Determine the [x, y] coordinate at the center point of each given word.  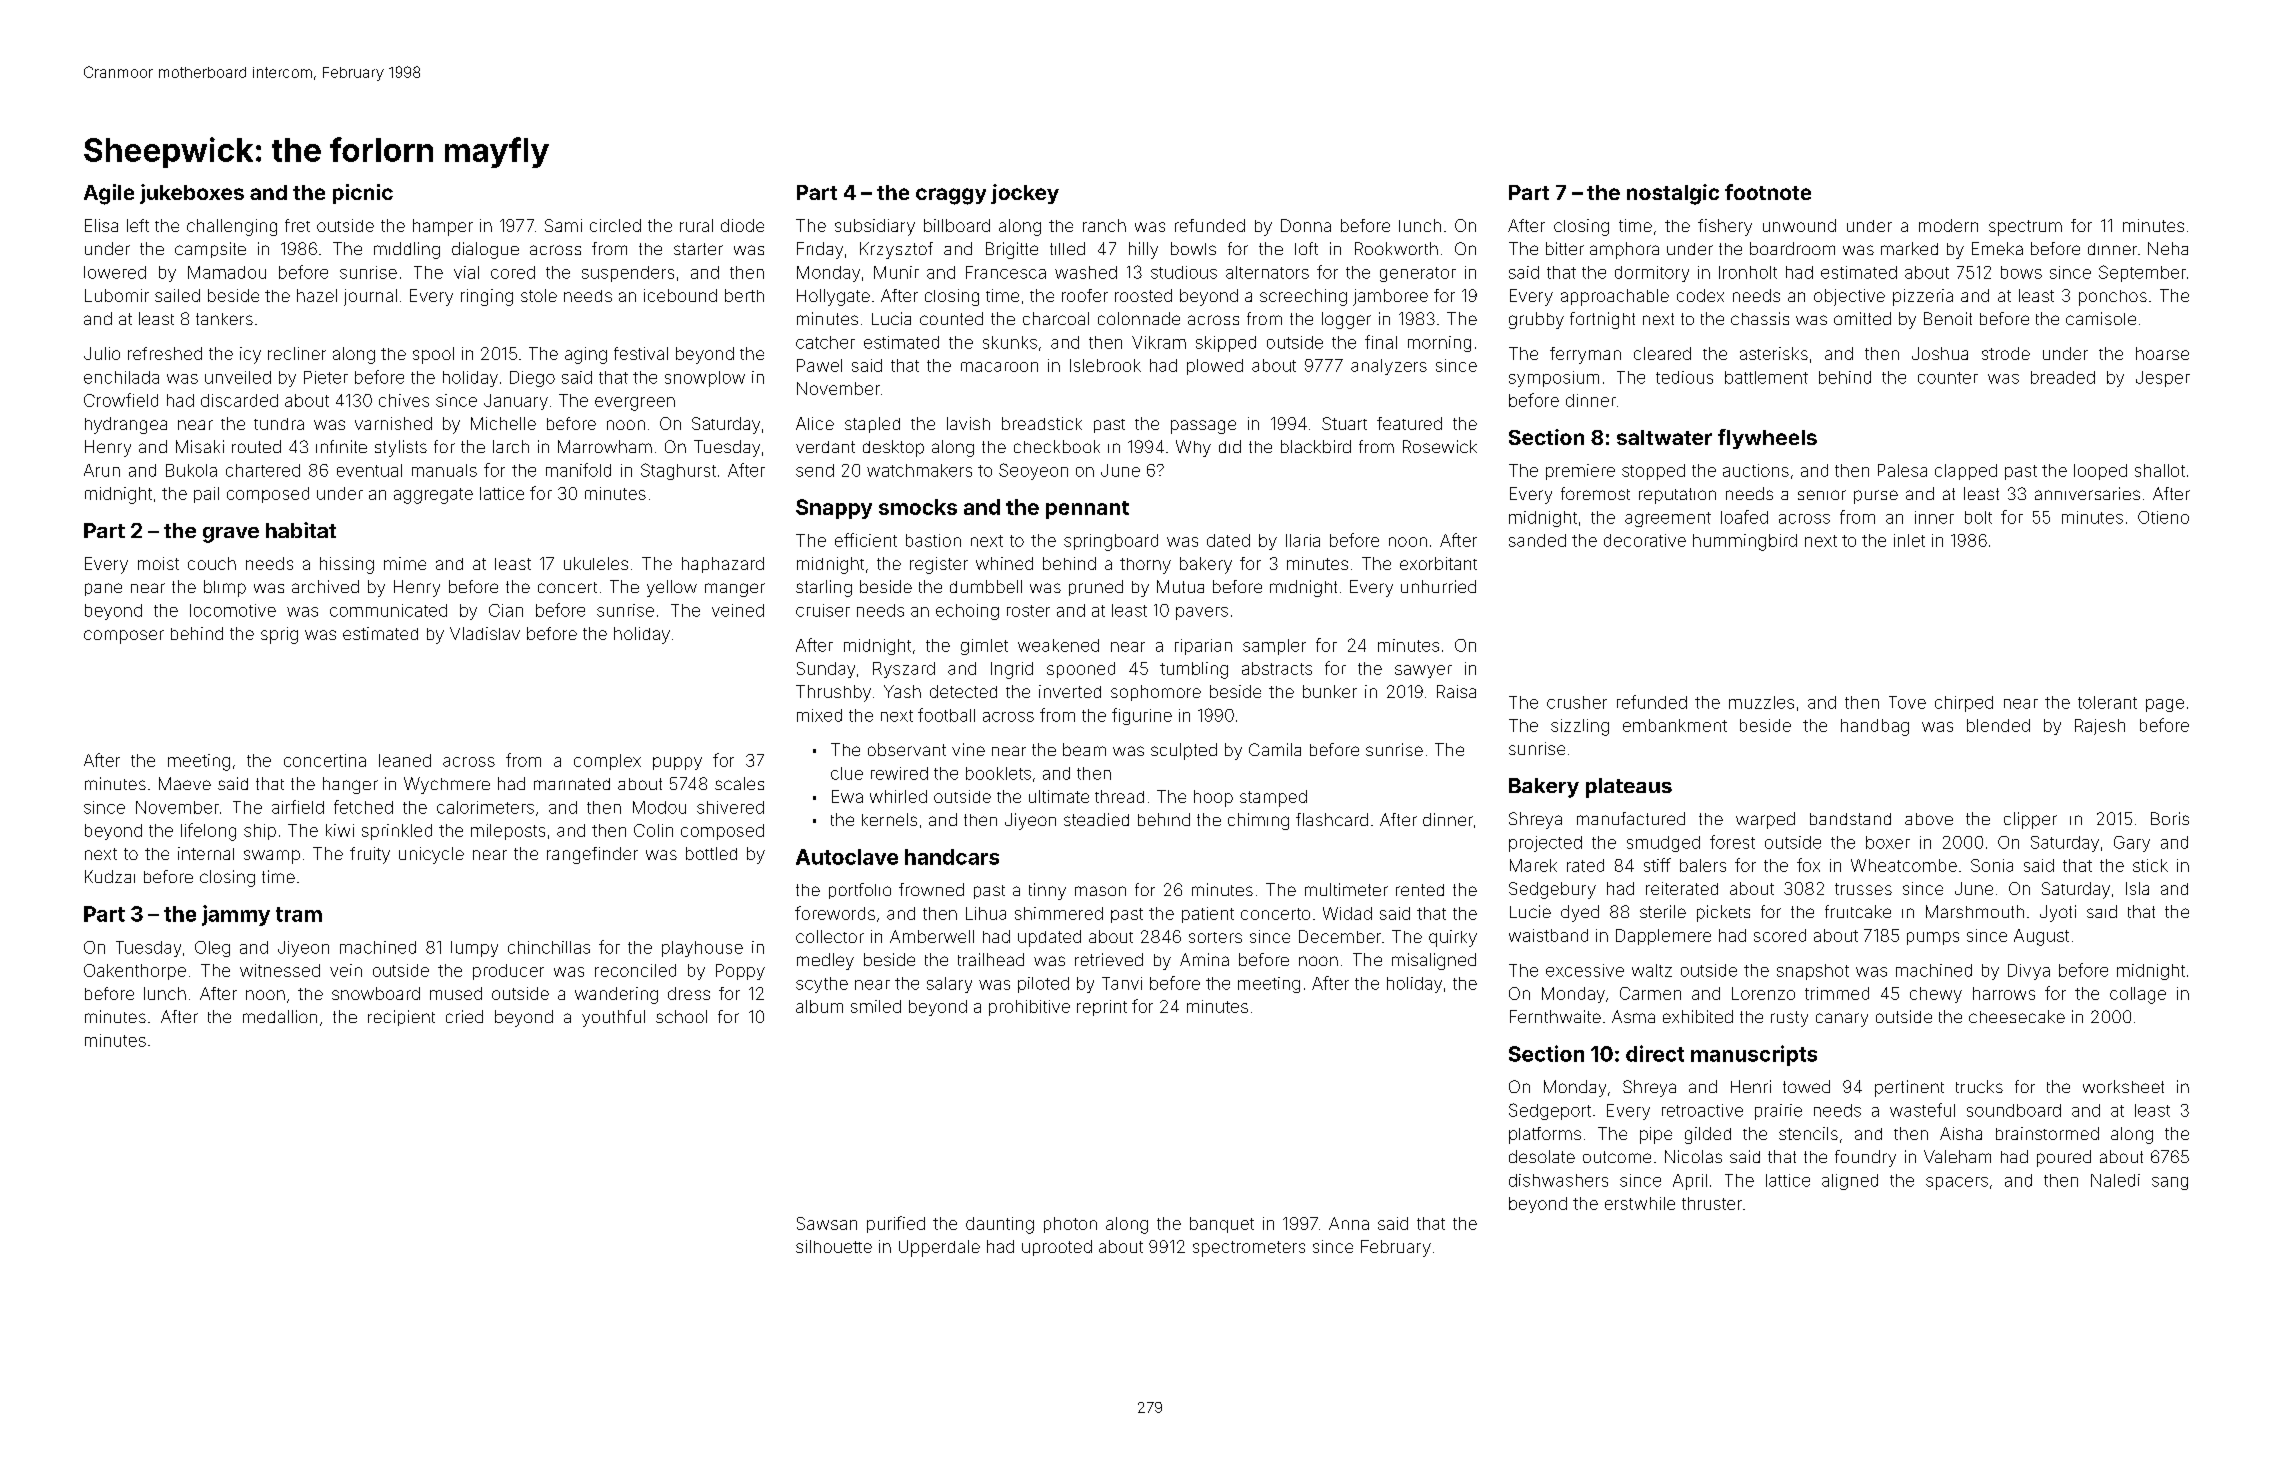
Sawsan [827, 1223]
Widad [1347, 913]
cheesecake [2017, 1016]
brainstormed [2047, 1133]
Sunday [826, 670]
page [2165, 705]
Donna [1306, 225]
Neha [2168, 248]
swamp [272, 857]
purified [896, 1224]
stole [539, 295]
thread [1119, 796]
